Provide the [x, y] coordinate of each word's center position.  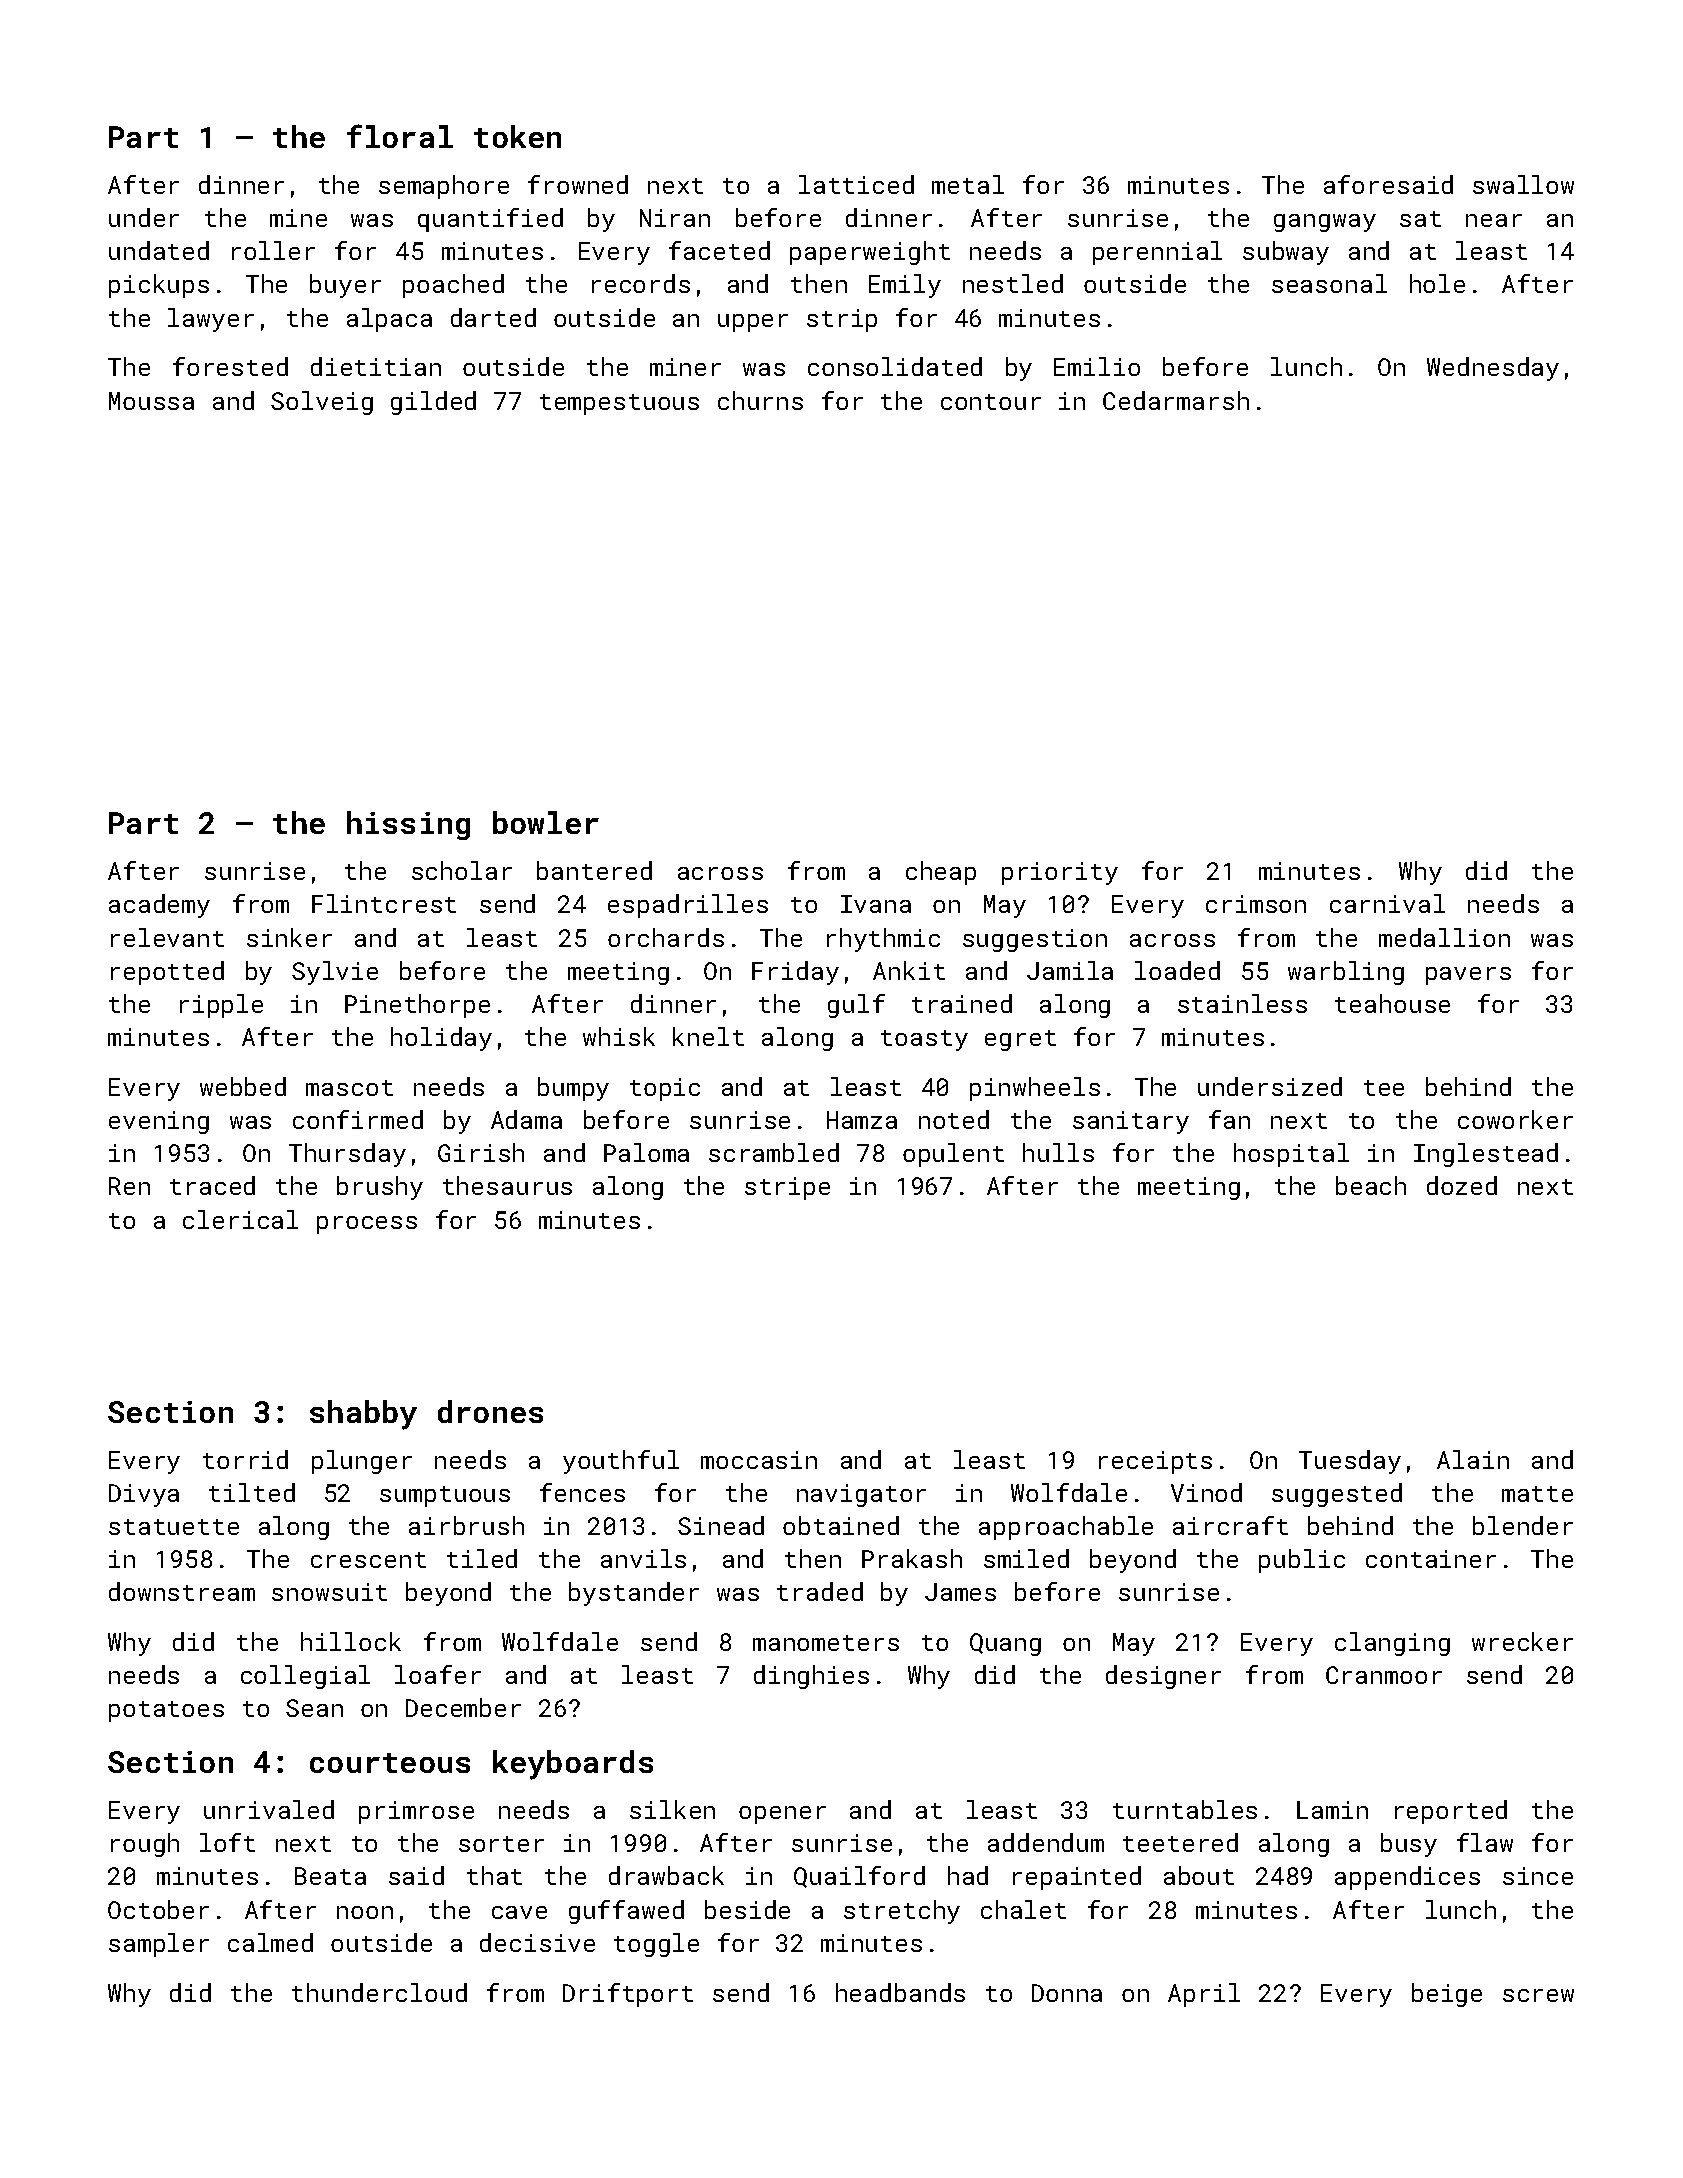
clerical [240, 1219]
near [1494, 220]
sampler [159, 1945]
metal [968, 184]
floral [400, 136]
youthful [621, 1462]
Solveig [322, 403]
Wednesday [1493, 369]
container [1431, 1559]
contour [991, 402]
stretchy [902, 1912]
